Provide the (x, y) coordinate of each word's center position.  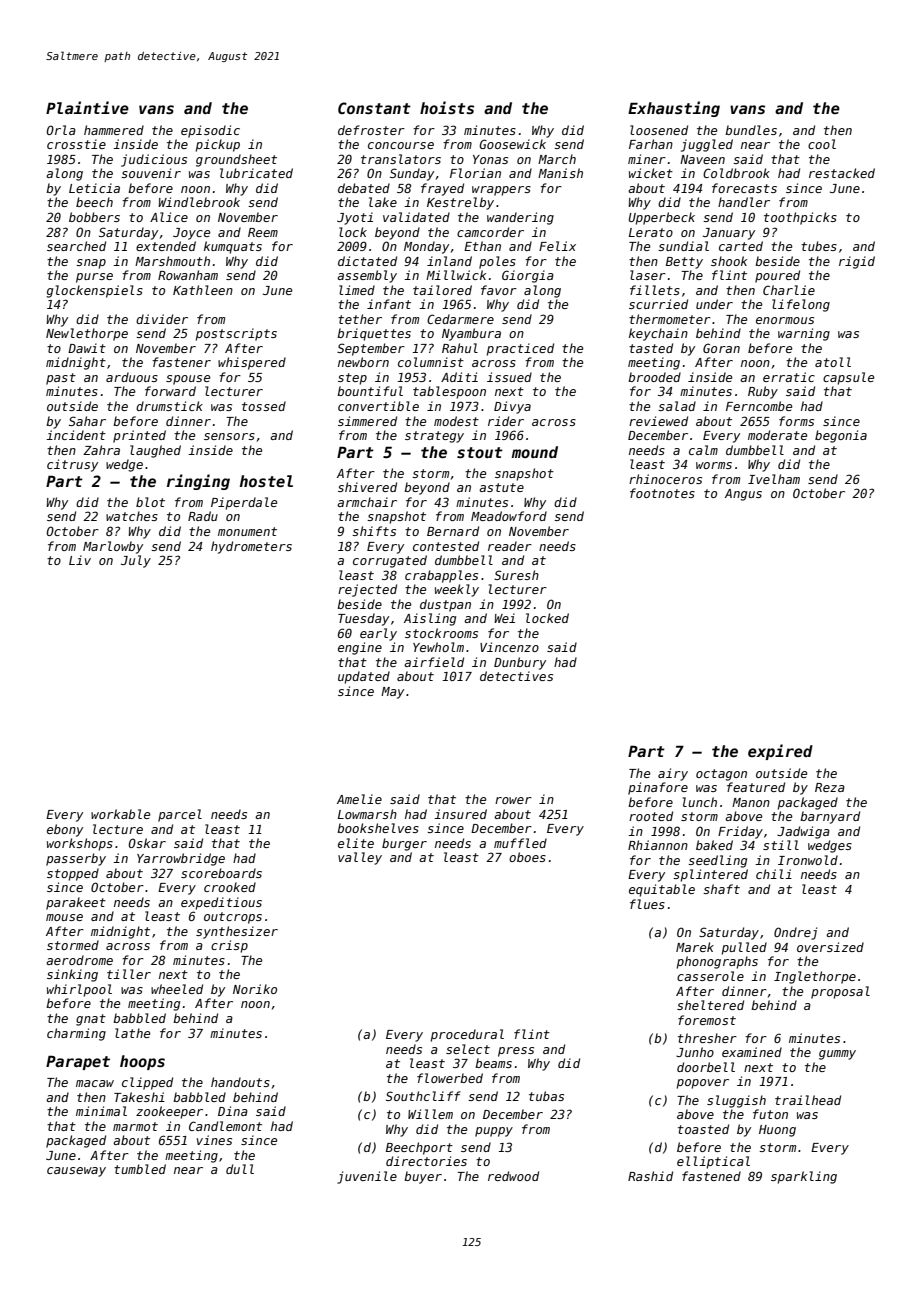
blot (150, 502)
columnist (431, 362)
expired (780, 752)
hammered (114, 130)
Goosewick (512, 144)
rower (513, 800)
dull (240, 1169)
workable (120, 814)
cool (822, 144)
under (714, 304)
